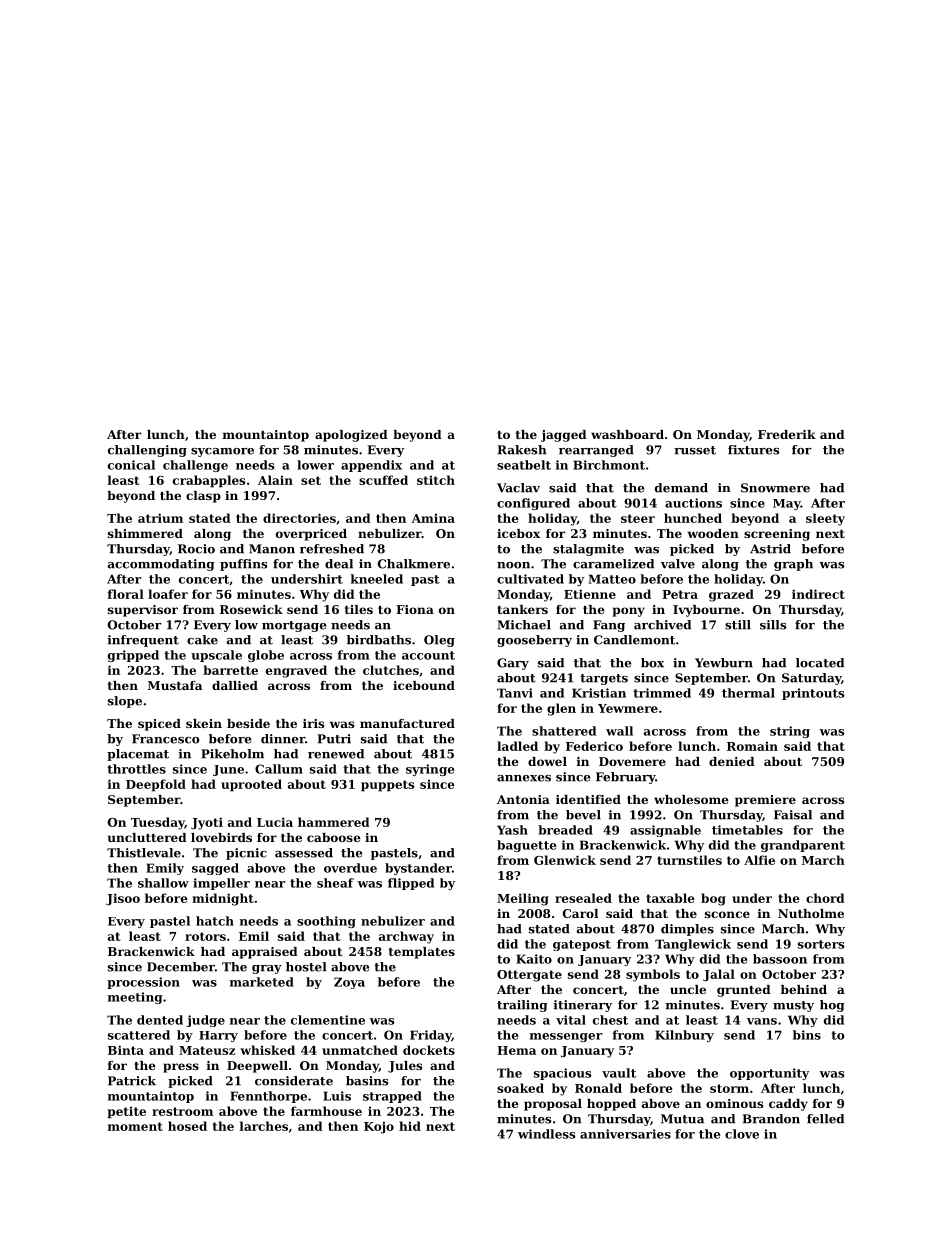 The width and height of the screenshot is (952, 1233). What do you see at coordinates (547, 761) in the screenshot?
I see `dowel` at bounding box center [547, 761].
